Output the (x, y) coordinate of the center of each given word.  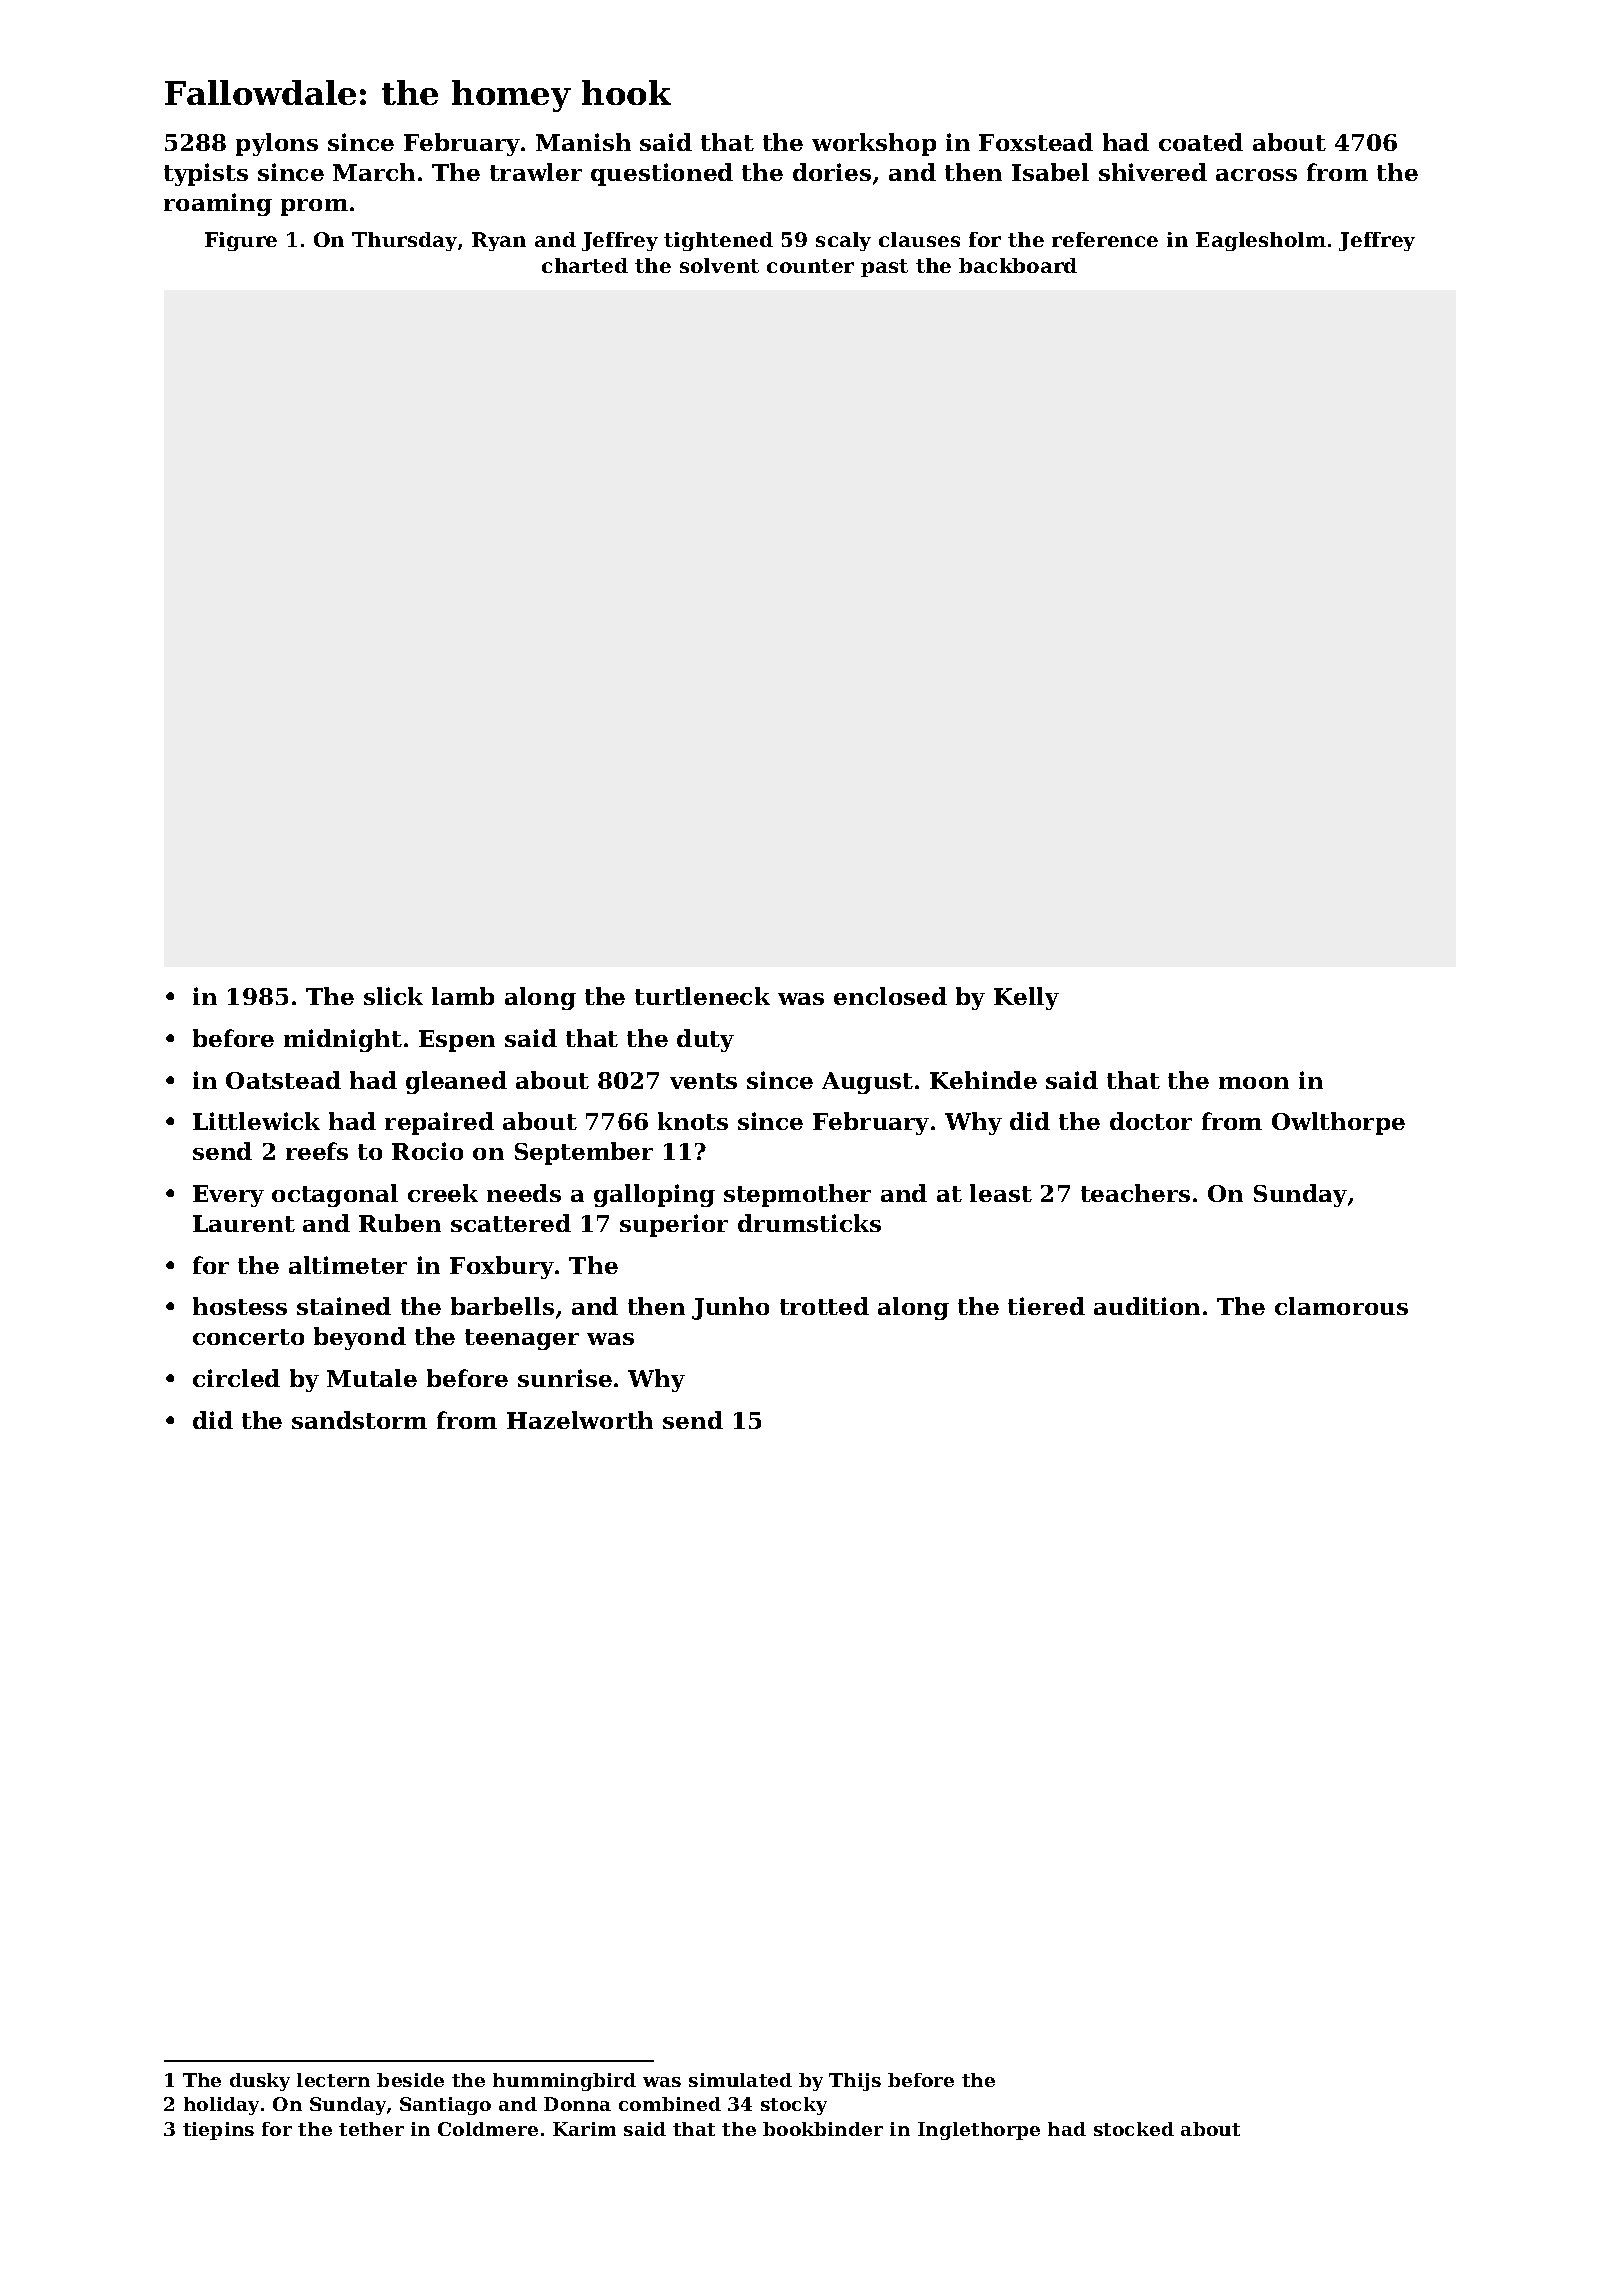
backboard (1018, 265)
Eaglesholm (1261, 241)
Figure (241, 241)
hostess (240, 1306)
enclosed (890, 996)
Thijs (855, 2082)
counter (810, 266)
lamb (463, 996)
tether (371, 2129)
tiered (1046, 1306)
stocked (1134, 2129)
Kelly (1026, 998)
